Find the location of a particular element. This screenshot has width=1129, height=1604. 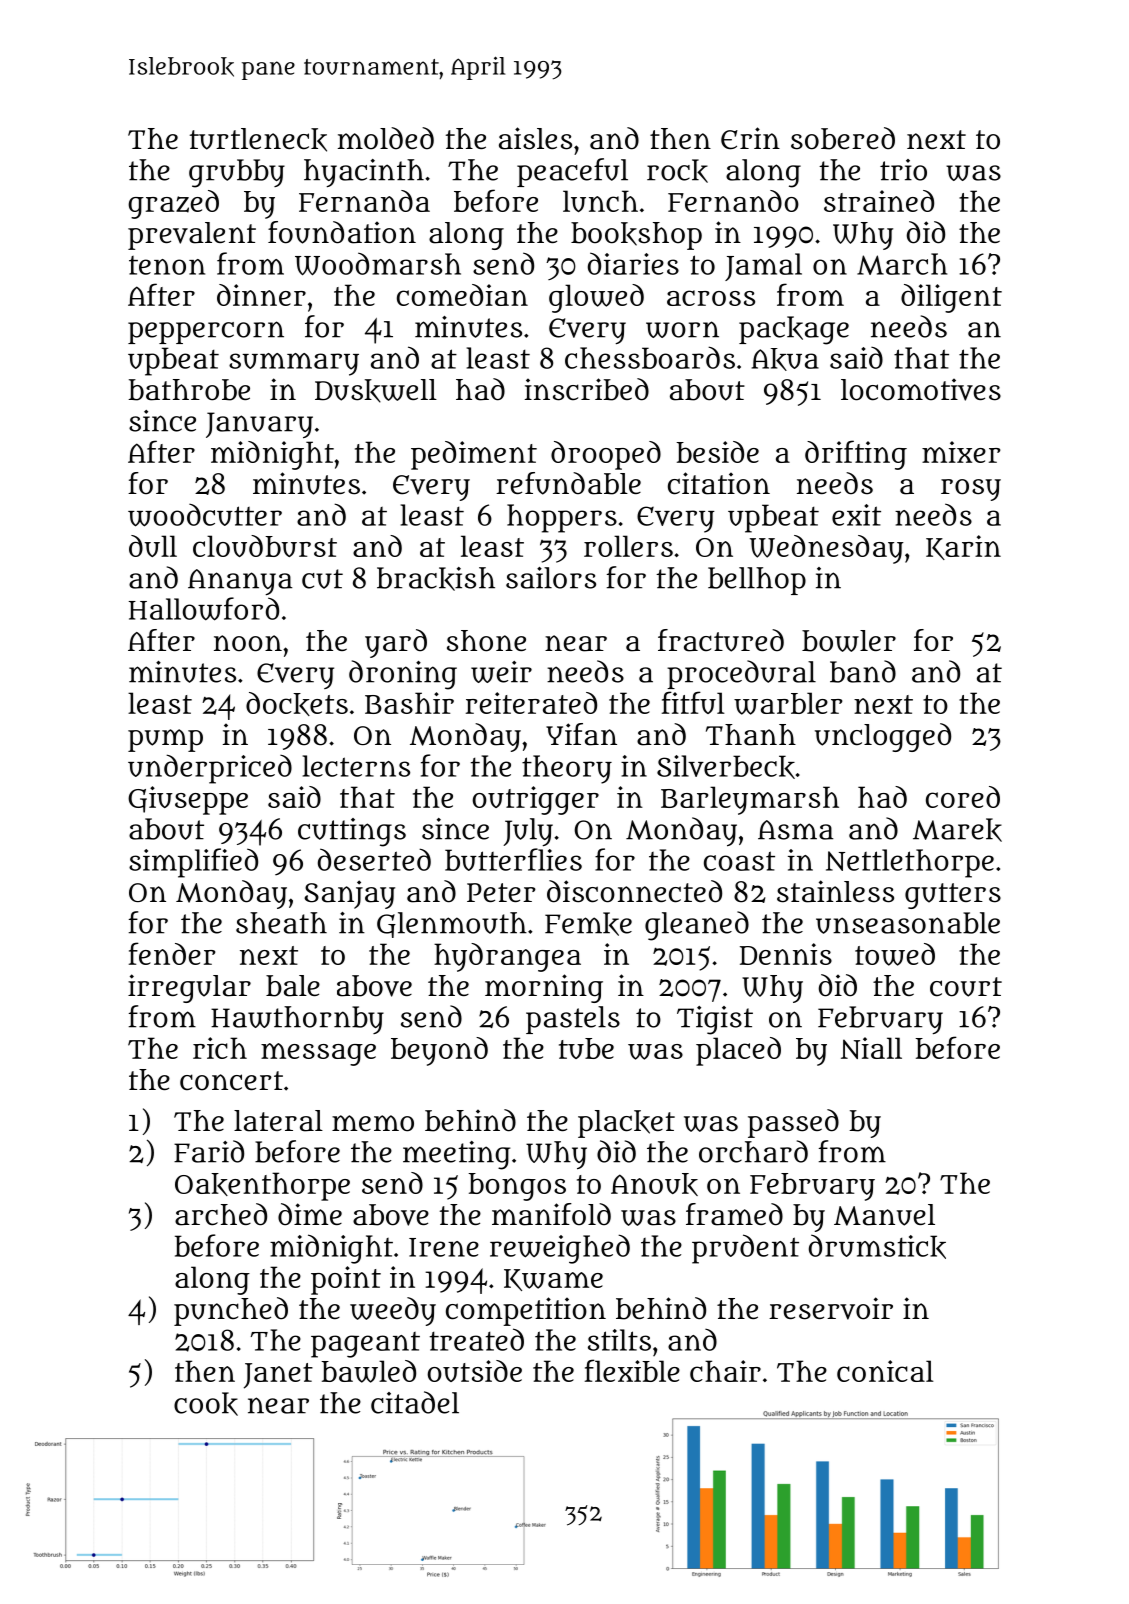

prudent is located at coordinates (745, 1249).
